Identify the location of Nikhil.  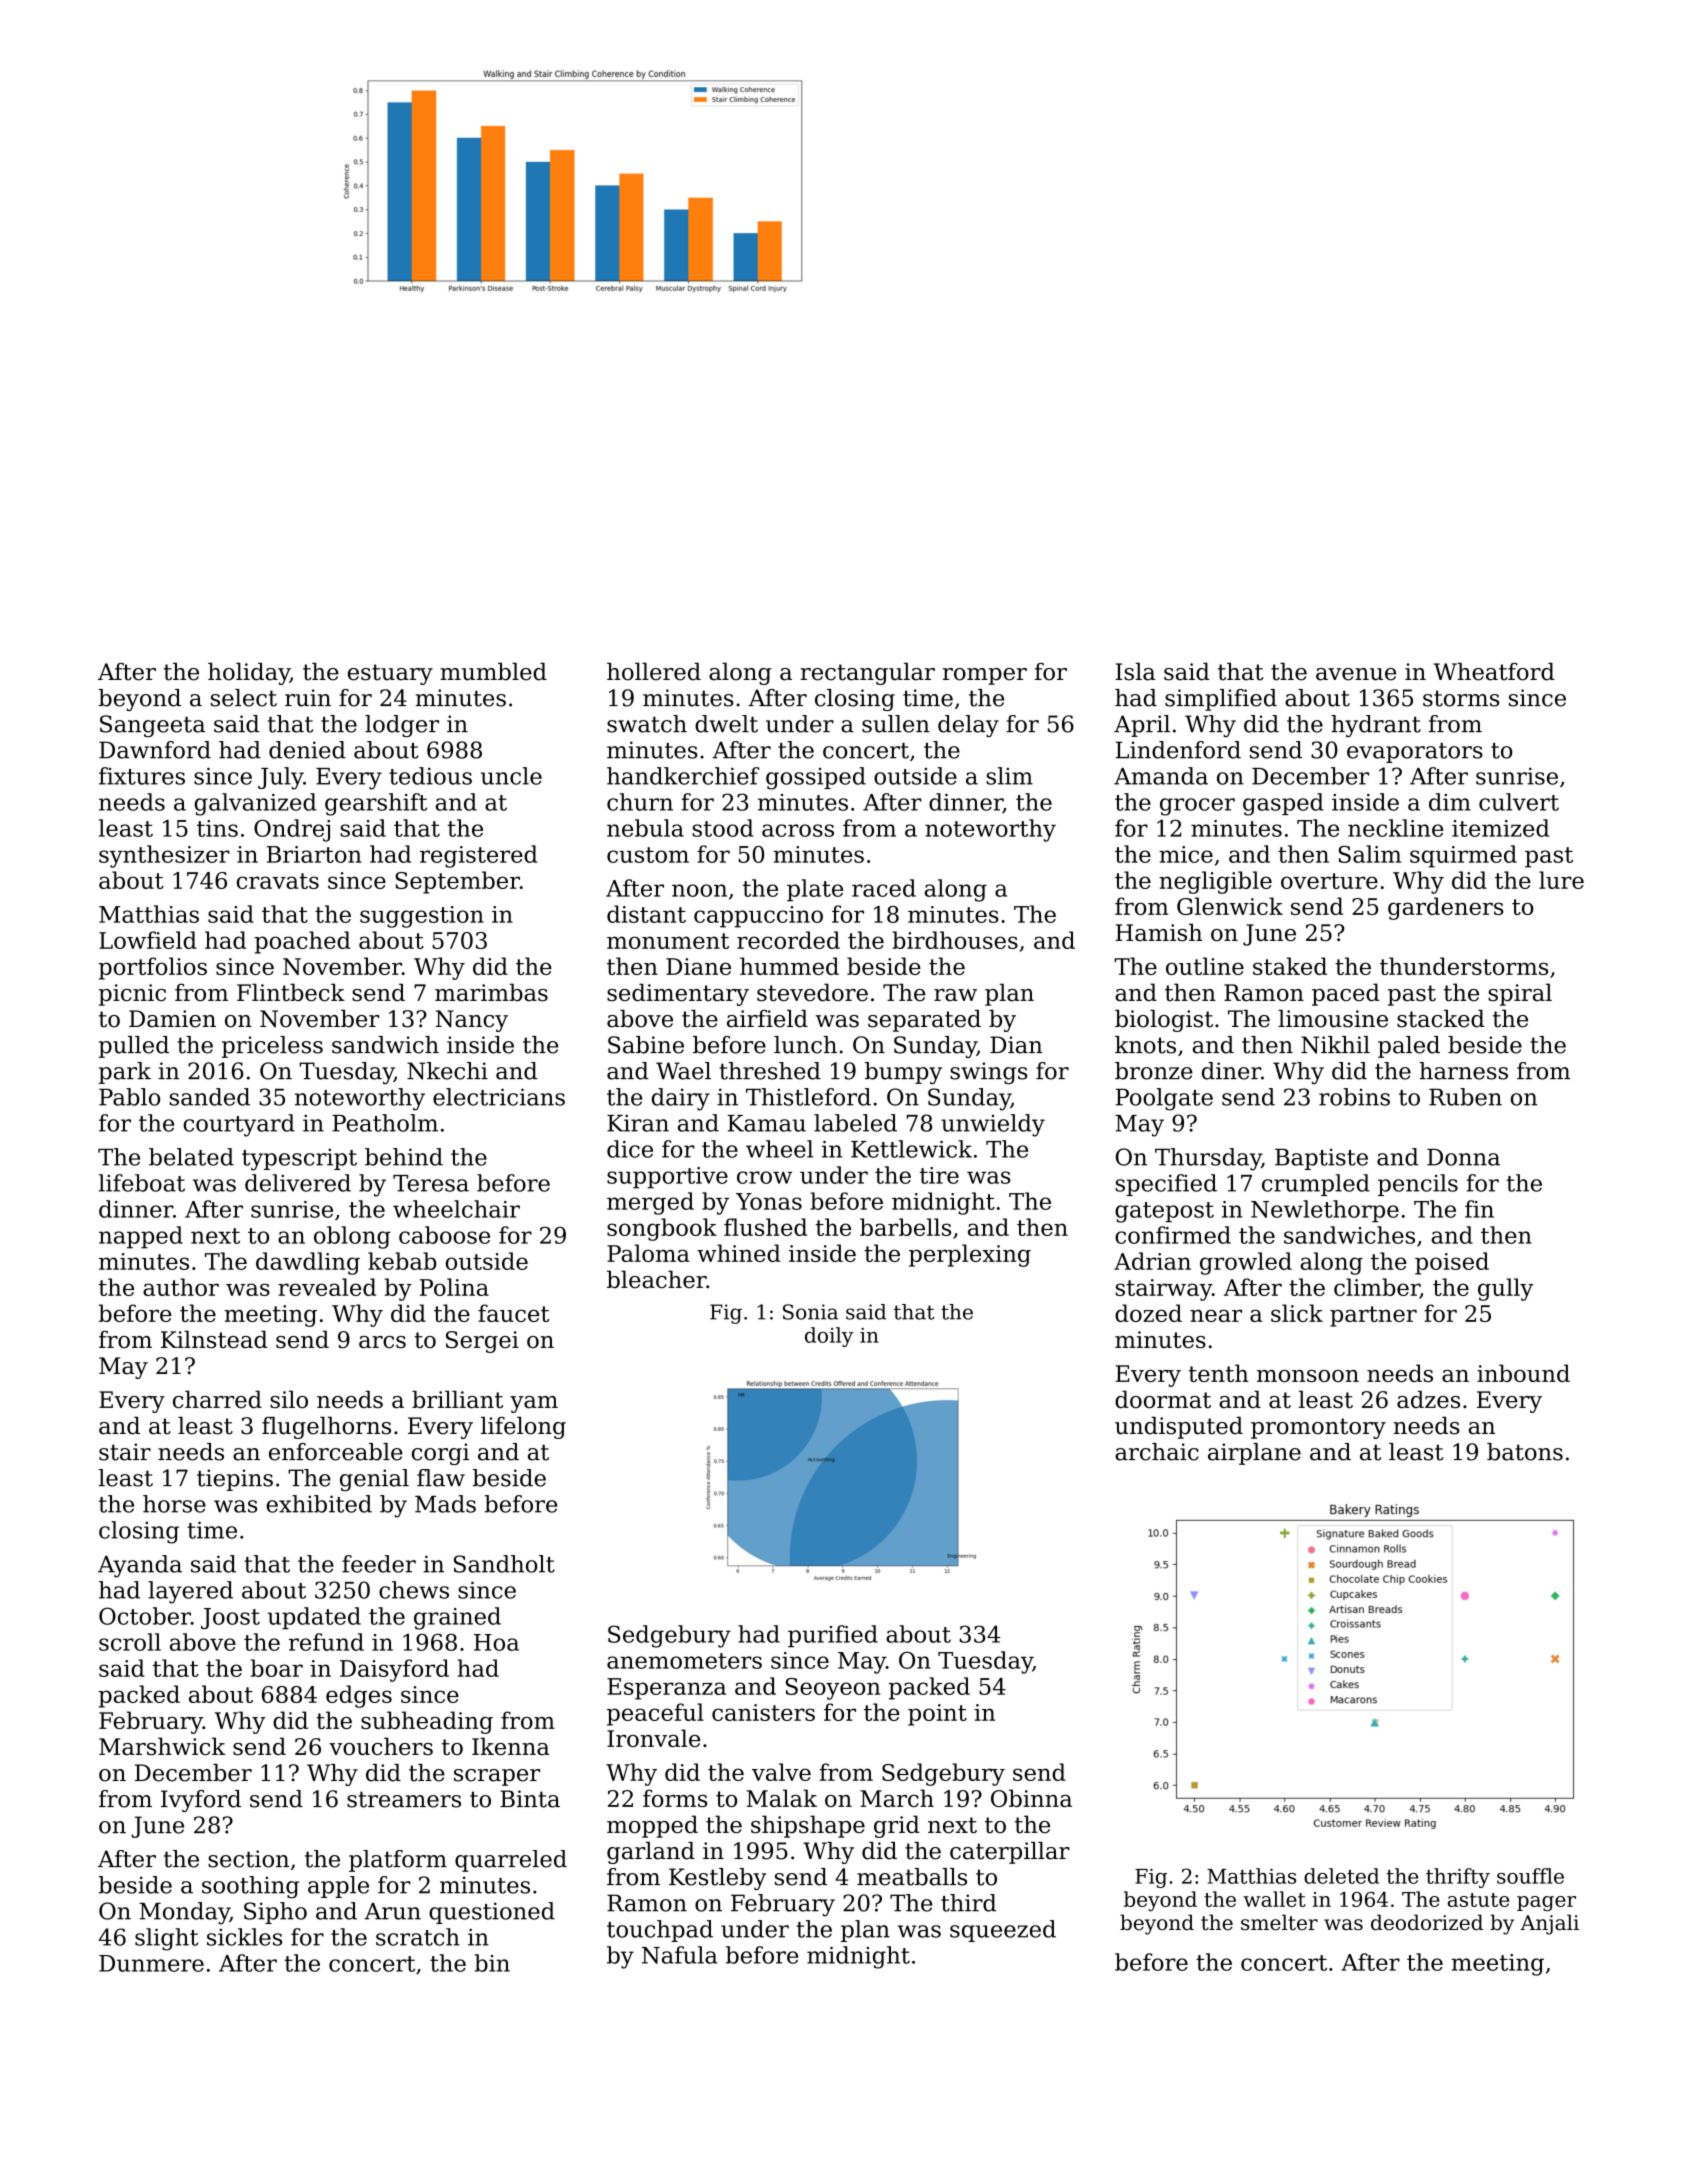
(1335, 1045).
